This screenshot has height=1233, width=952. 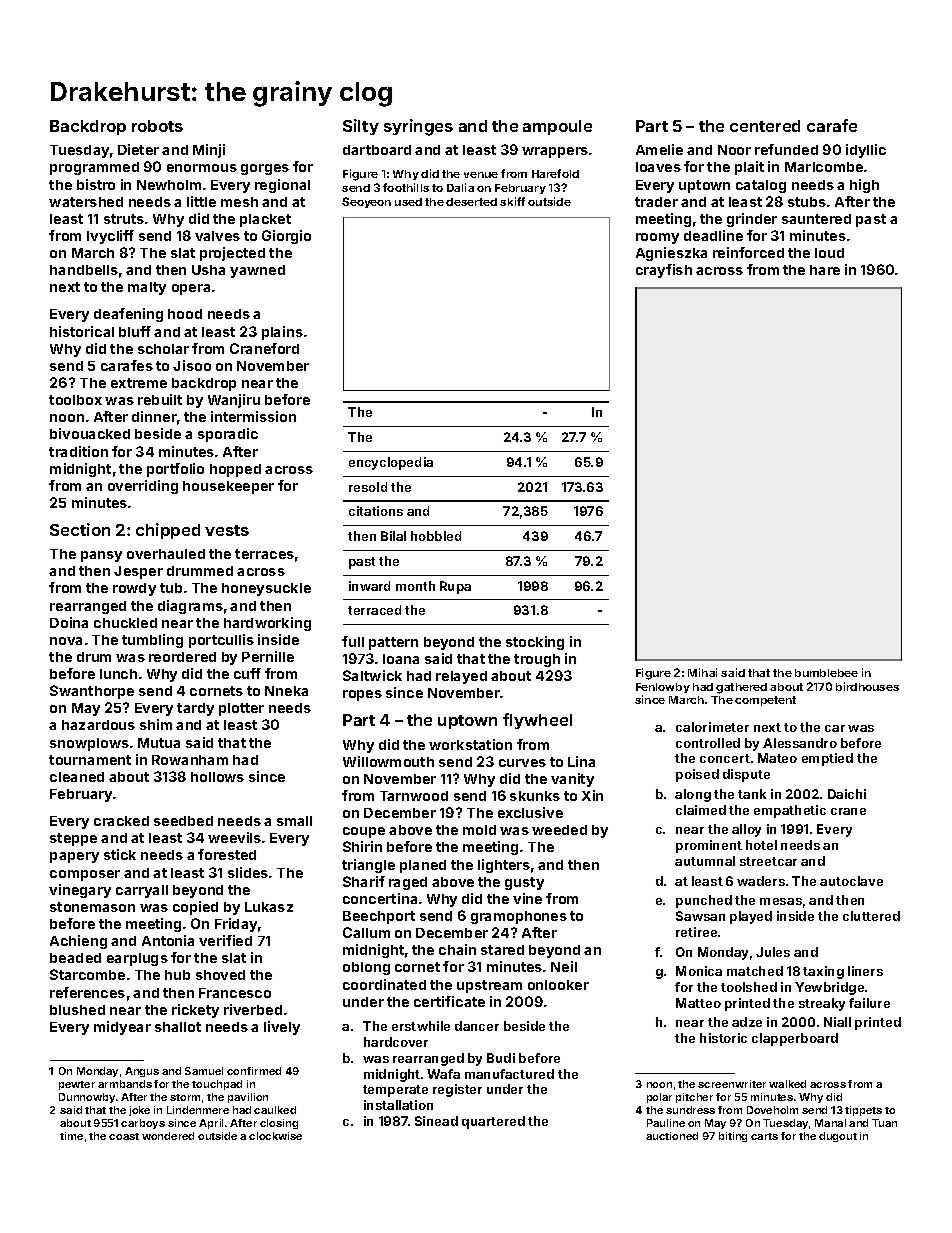 I want to click on high, so click(x=864, y=186).
